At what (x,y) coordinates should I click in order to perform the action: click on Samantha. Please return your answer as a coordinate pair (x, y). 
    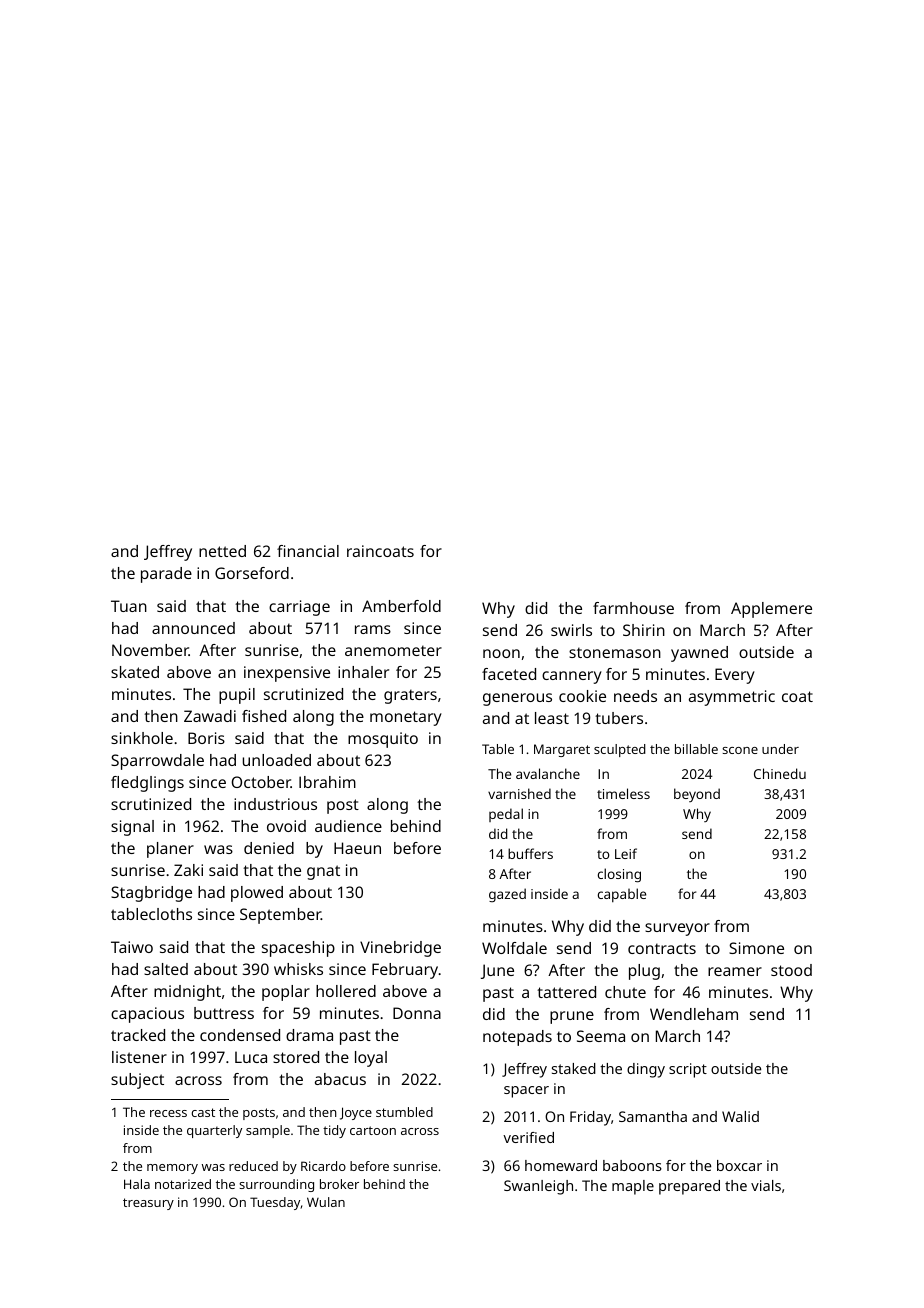
    Looking at the image, I should click on (653, 1116).
